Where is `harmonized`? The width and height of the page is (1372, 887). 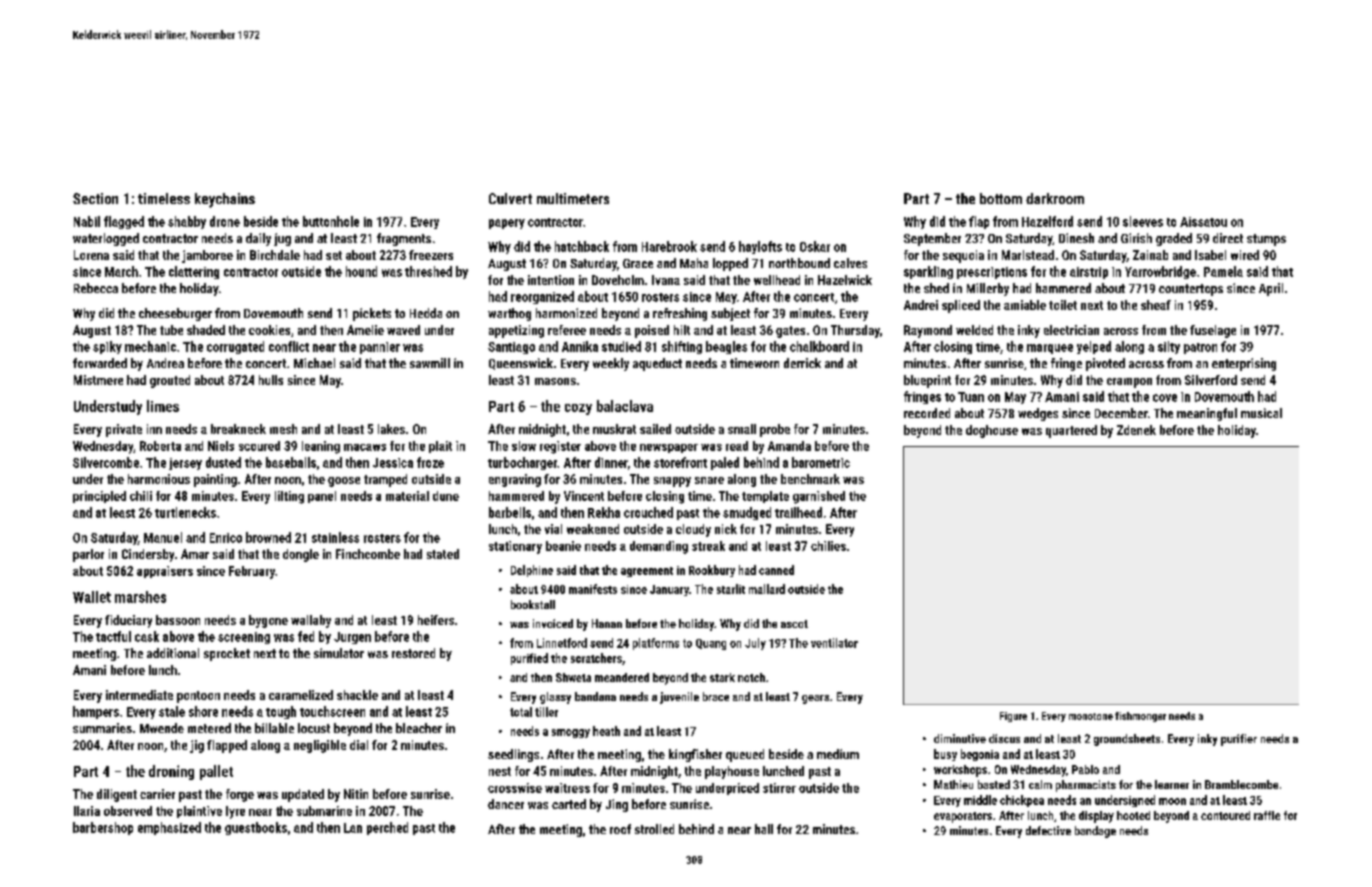 harmonized is located at coordinates (566, 313).
